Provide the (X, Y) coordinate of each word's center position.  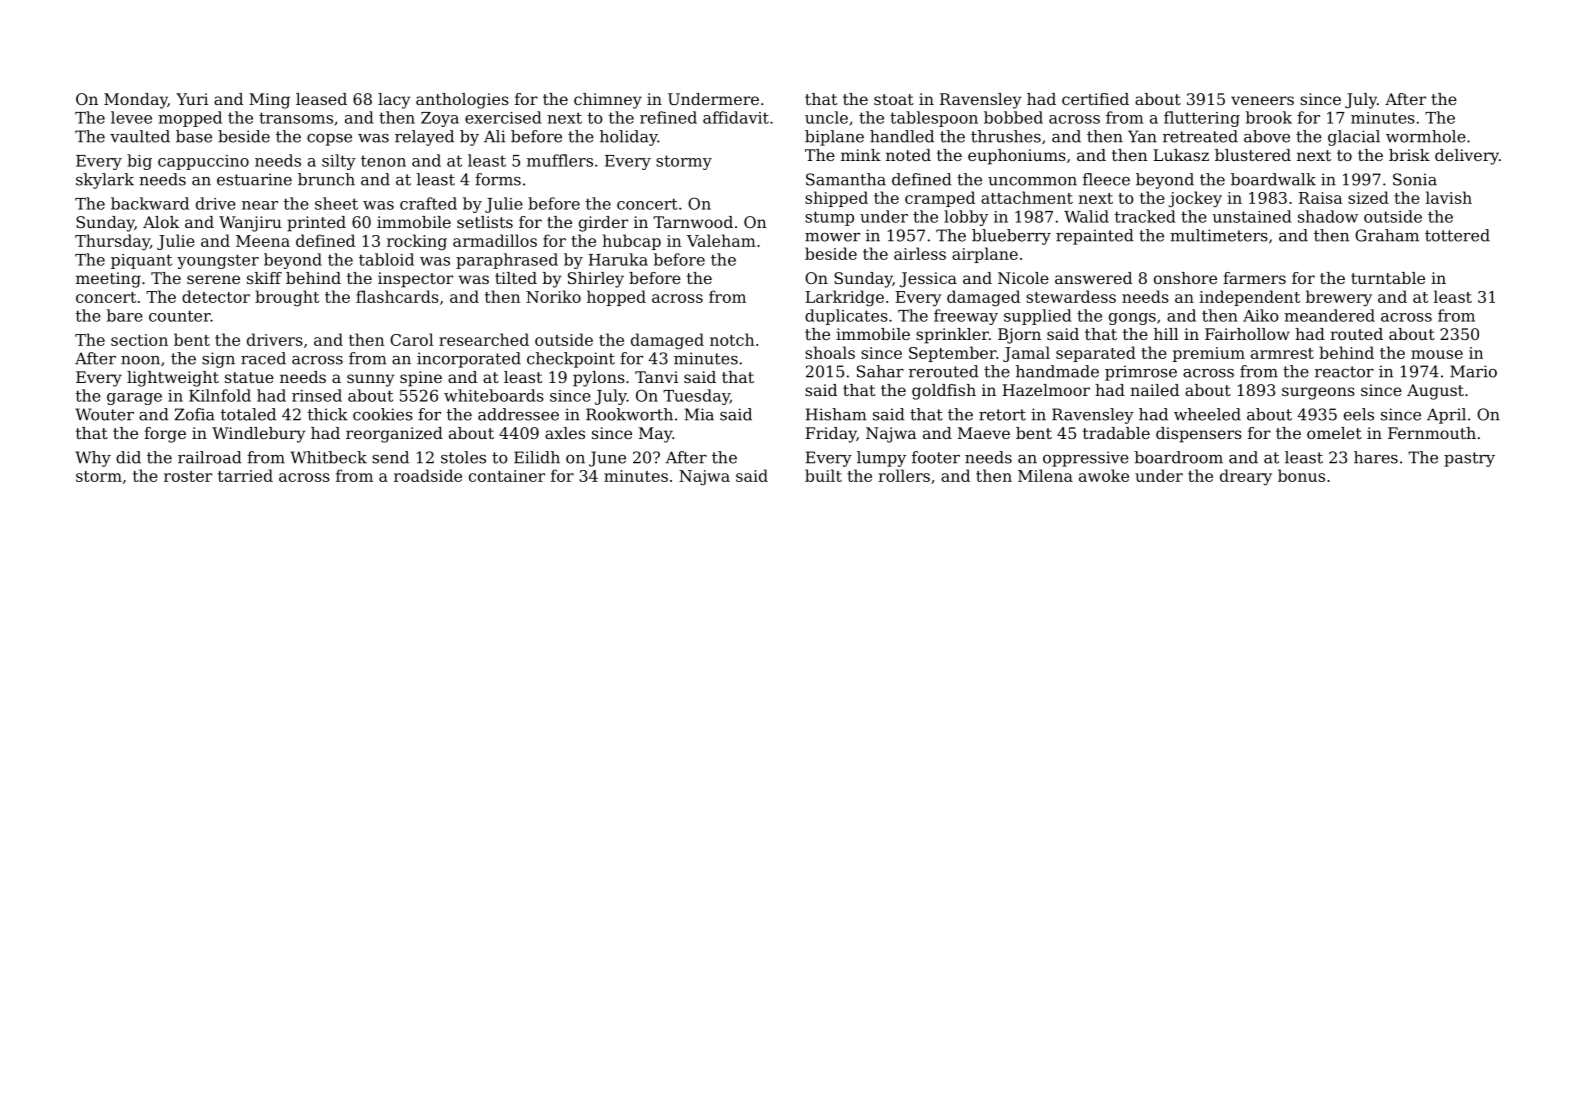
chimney (608, 101)
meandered (1329, 315)
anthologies (462, 101)
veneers (1262, 100)
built (823, 475)
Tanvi (656, 377)
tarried (245, 475)
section (139, 340)
